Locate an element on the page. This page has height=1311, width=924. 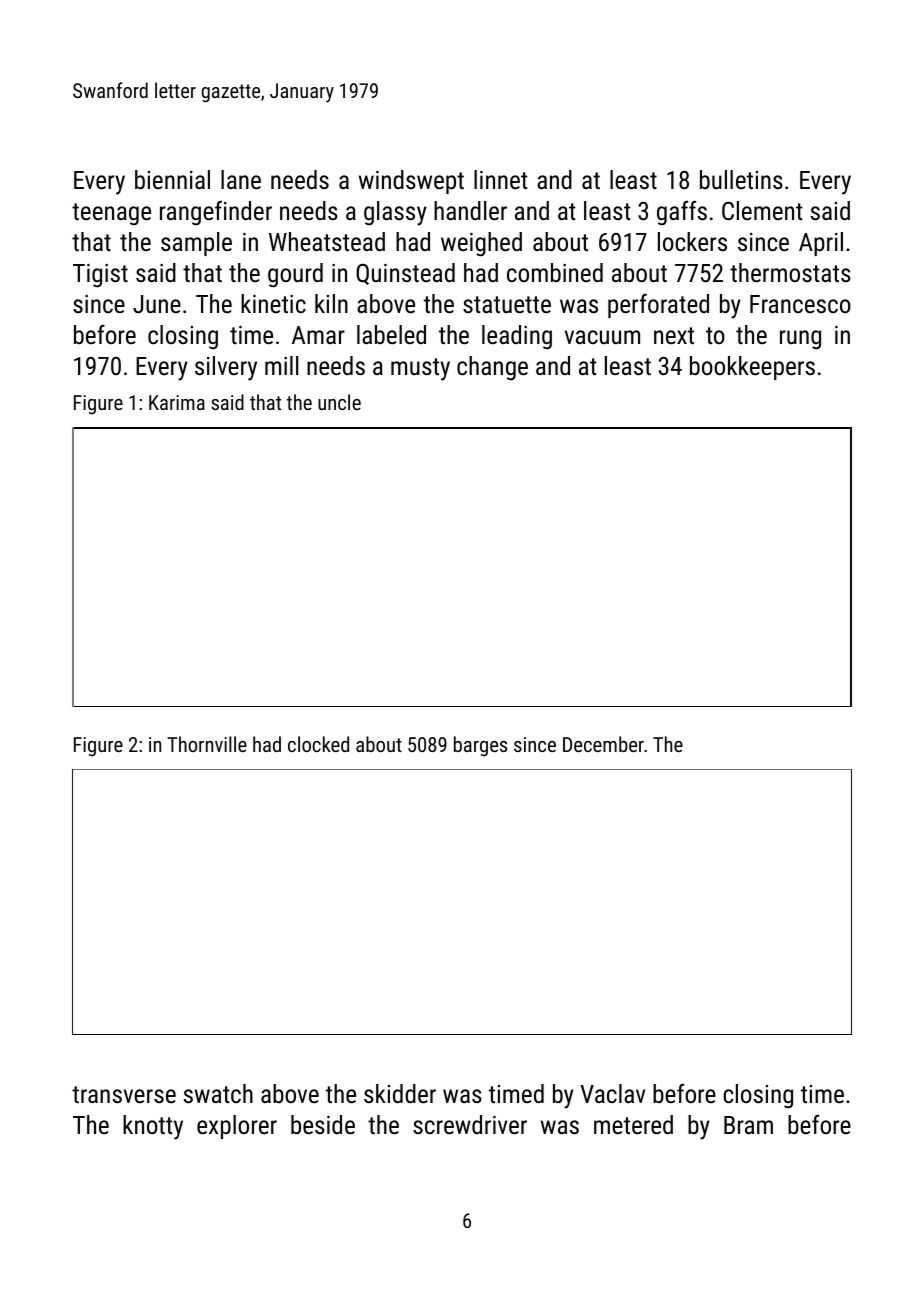
transverse is located at coordinates (124, 1094).
